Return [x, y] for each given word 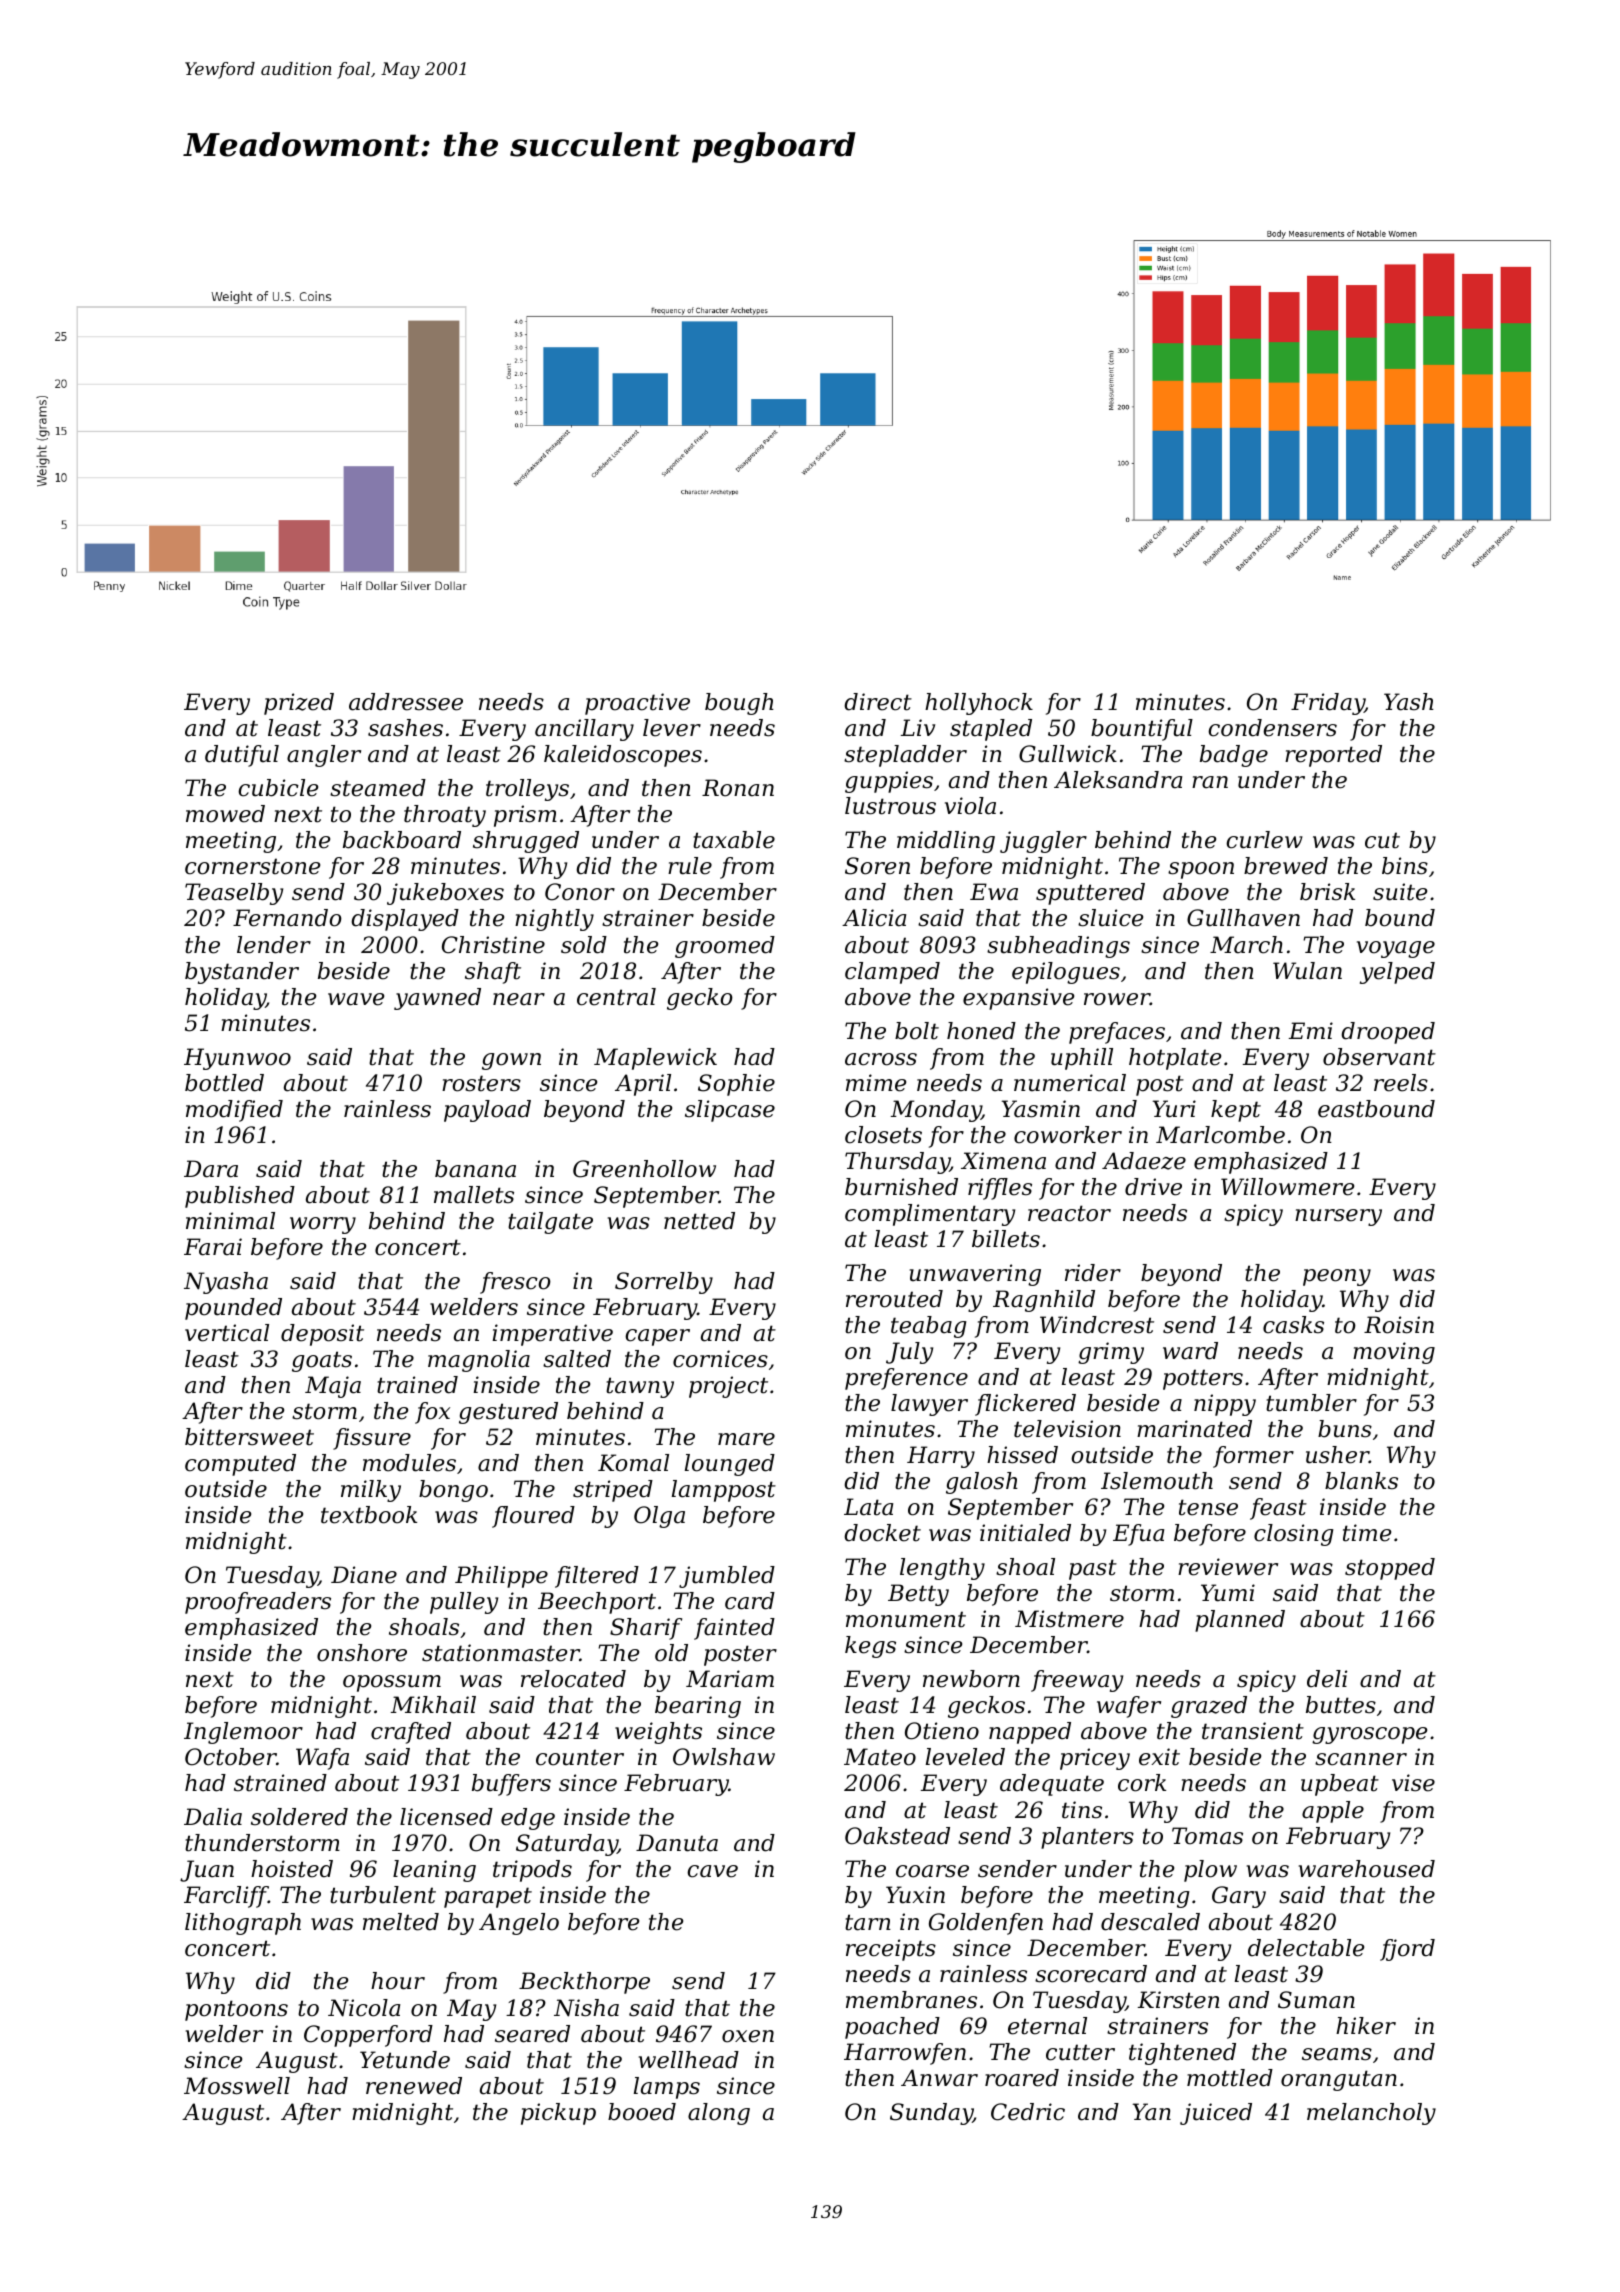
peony [1337, 1277]
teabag [928, 1327]
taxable [734, 840]
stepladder [905, 756]
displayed [405, 920]
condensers [1272, 728]
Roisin [1399, 1325]
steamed [378, 788]
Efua [1138, 1535]
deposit [322, 1335]
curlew [1264, 840]
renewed [414, 2086]
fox [432, 1413]
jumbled [727, 1577]
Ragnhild [1044, 1301]
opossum [392, 1683]
